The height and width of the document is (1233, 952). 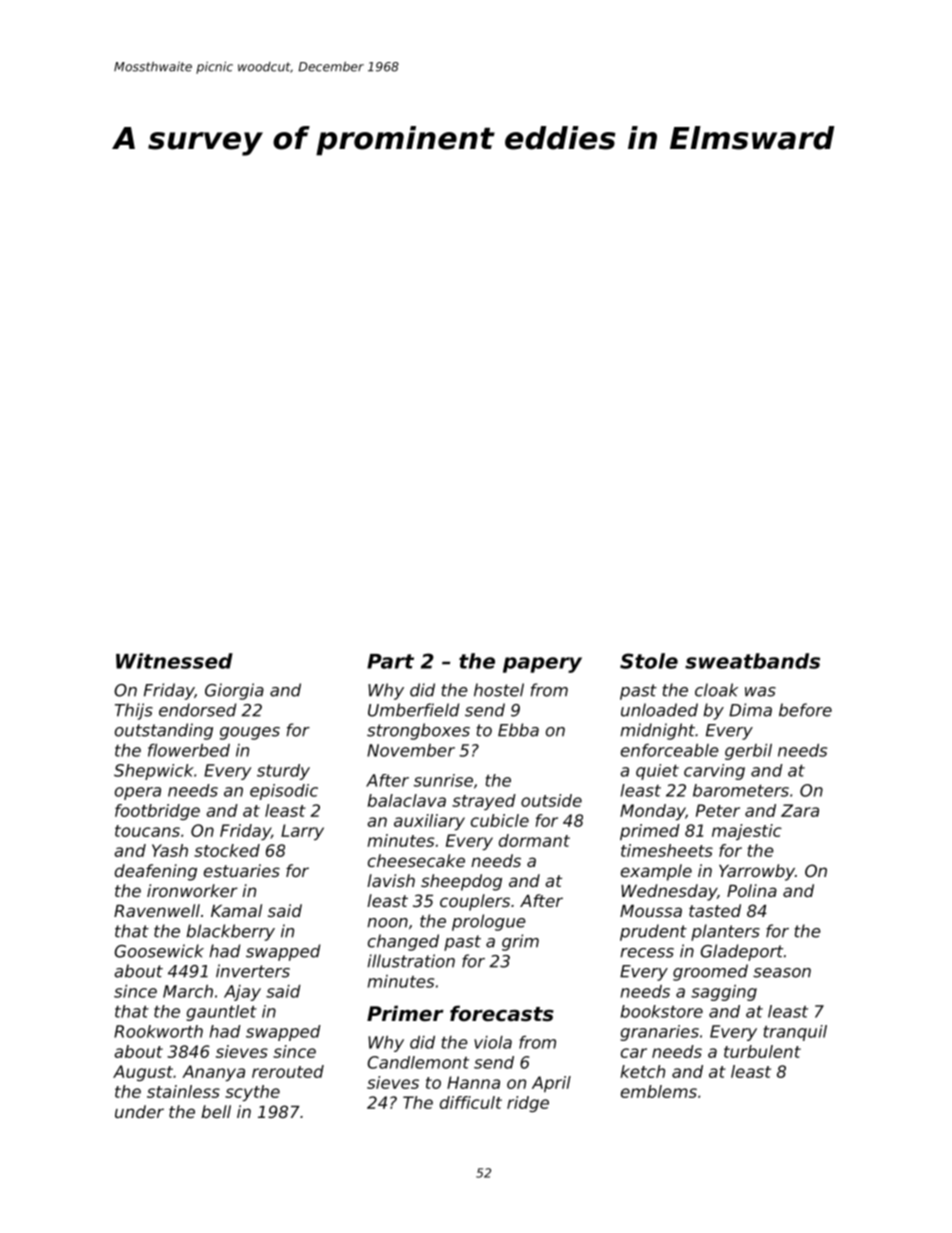 What do you see at coordinates (647, 953) in the document?
I see `recess` at bounding box center [647, 953].
